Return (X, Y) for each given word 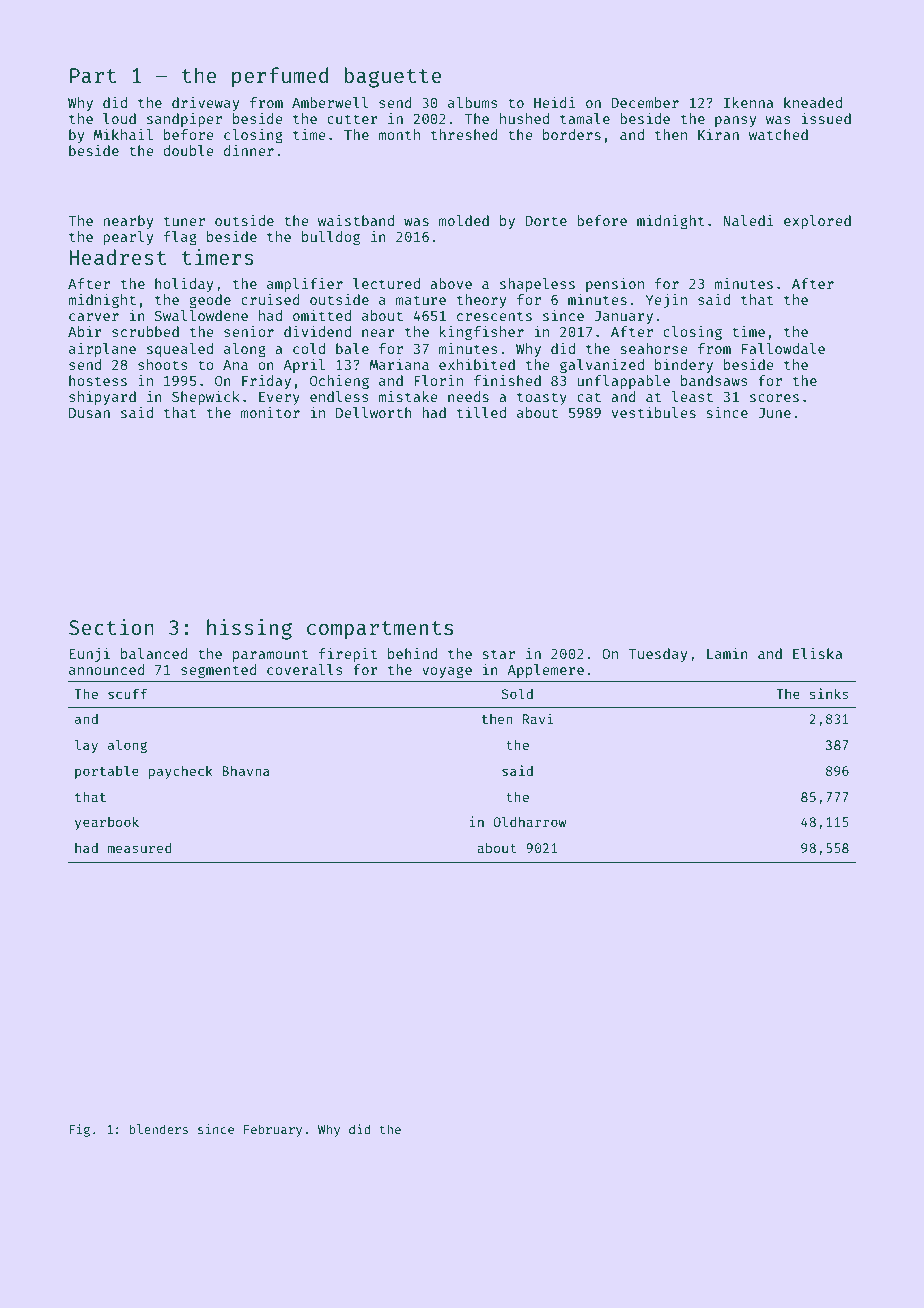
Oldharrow (529, 821)
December (645, 102)
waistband (356, 220)
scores (774, 398)
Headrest (117, 257)
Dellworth (374, 412)
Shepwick (206, 398)
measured (139, 848)
